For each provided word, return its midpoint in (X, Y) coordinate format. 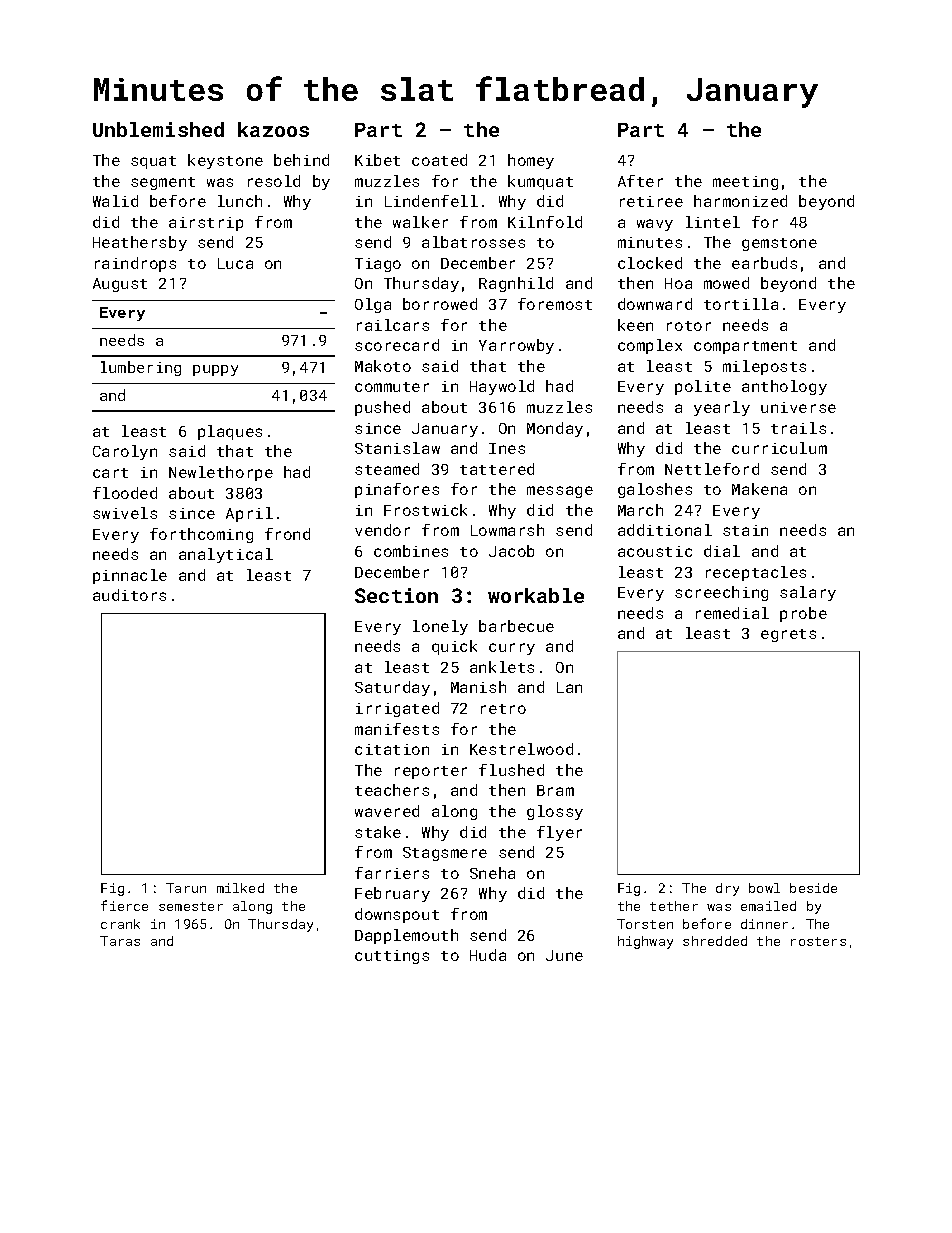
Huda (488, 955)
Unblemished (158, 129)
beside (813, 888)
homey (531, 161)
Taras (120, 941)
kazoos (273, 129)
